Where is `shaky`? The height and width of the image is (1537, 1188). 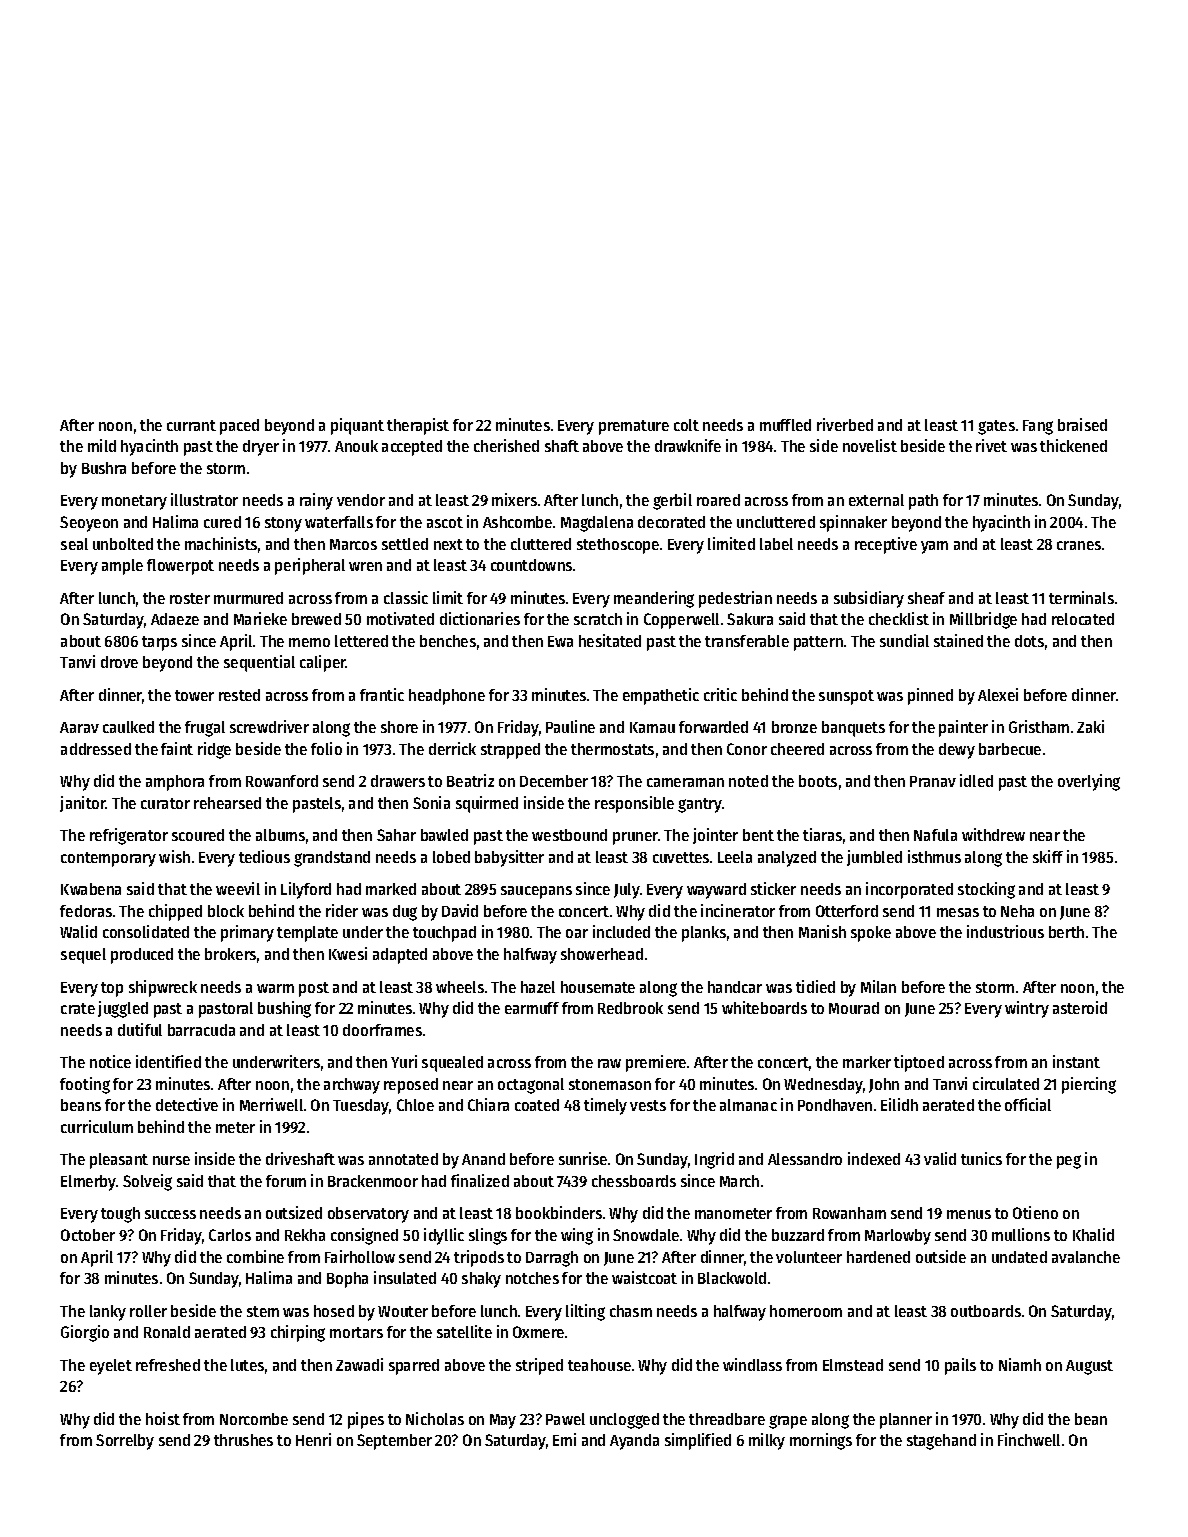
shaky is located at coordinates (481, 1280).
